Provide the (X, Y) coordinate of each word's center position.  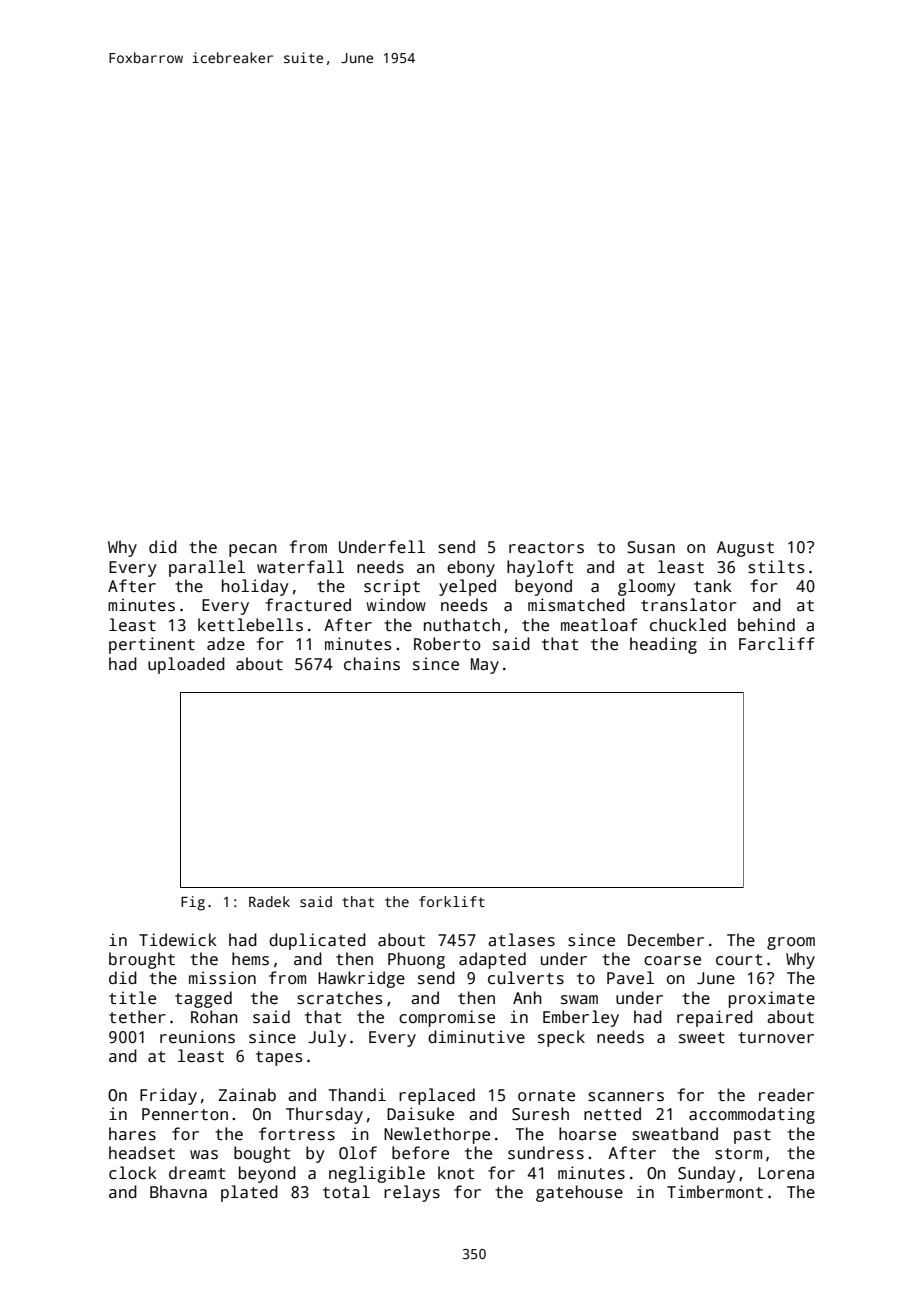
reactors (546, 548)
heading (663, 645)
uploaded (186, 665)
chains (372, 664)
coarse (672, 961)
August (745, 549)
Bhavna (178, 1192)
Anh (527, 997)
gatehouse (579, 1193)
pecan (253, 550)
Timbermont (715, 1191)
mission (222, 978)
